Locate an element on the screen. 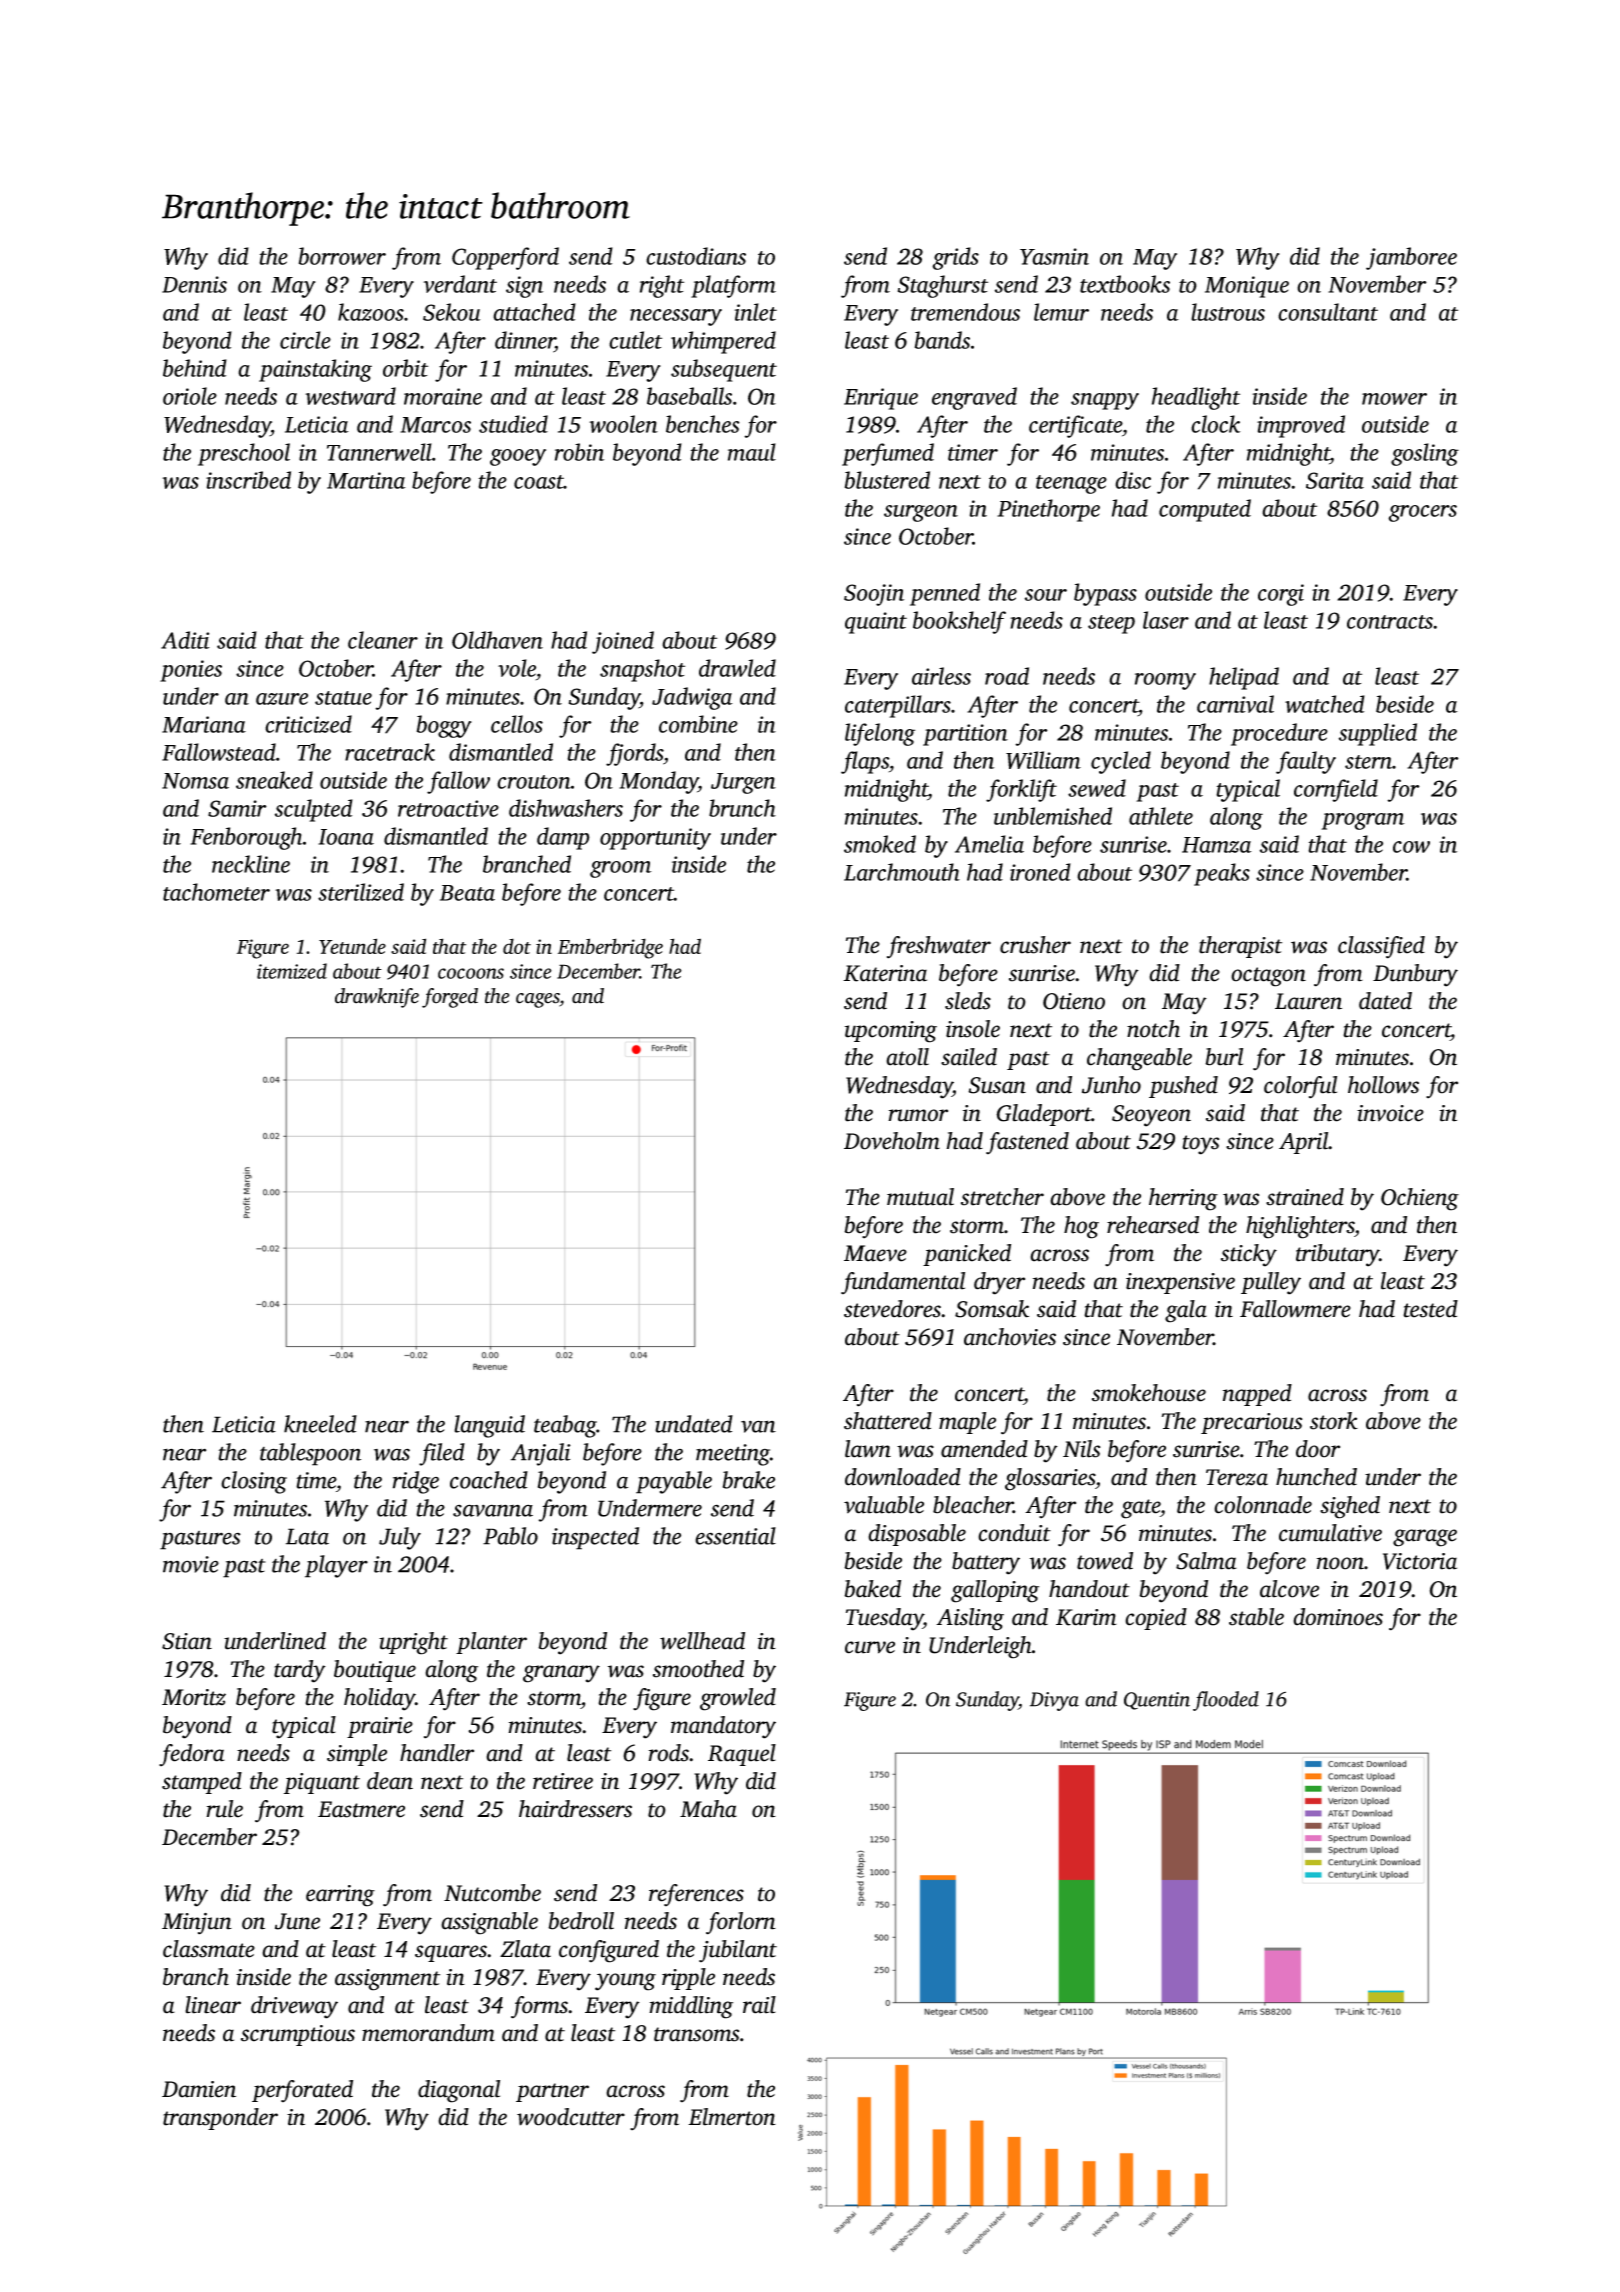 The height and width of the screenshot is (2292, 1620). valuable is located at coordinates (884, 1505).
